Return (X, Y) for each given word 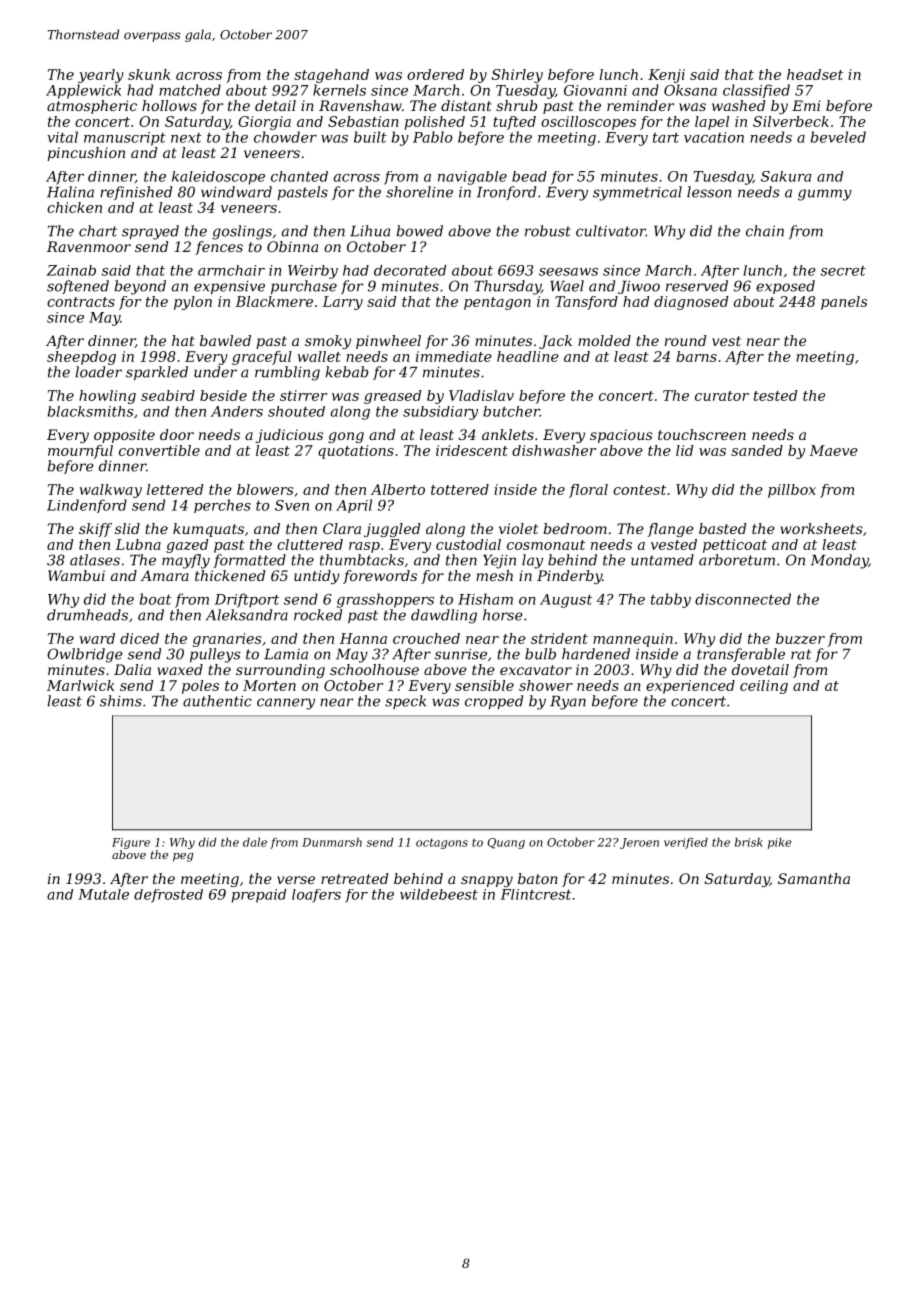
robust (548, 231)
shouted (296, 411)
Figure (131, 843)
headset (815, 74)
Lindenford (87, 506)
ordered (435, 74)
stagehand (331, 76)
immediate (454, 356)
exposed (785, 287)
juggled (392, 530)
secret (843, 271)
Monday (839, 561)
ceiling (764, 687)
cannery (286, 704)
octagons (442, 843)
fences (219, 248)
